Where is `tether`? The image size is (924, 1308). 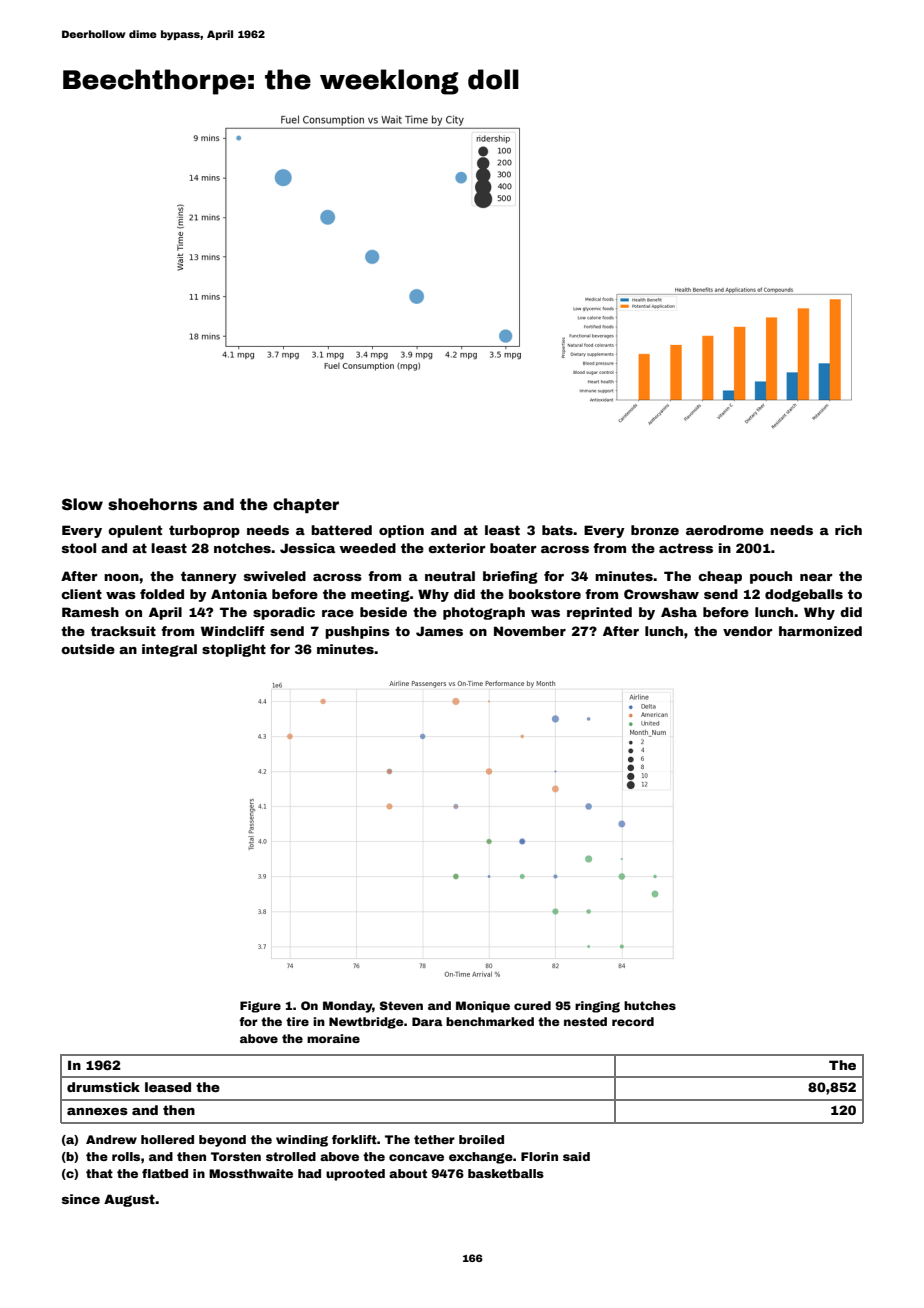
tether is located at coordinates (434, 1139).
